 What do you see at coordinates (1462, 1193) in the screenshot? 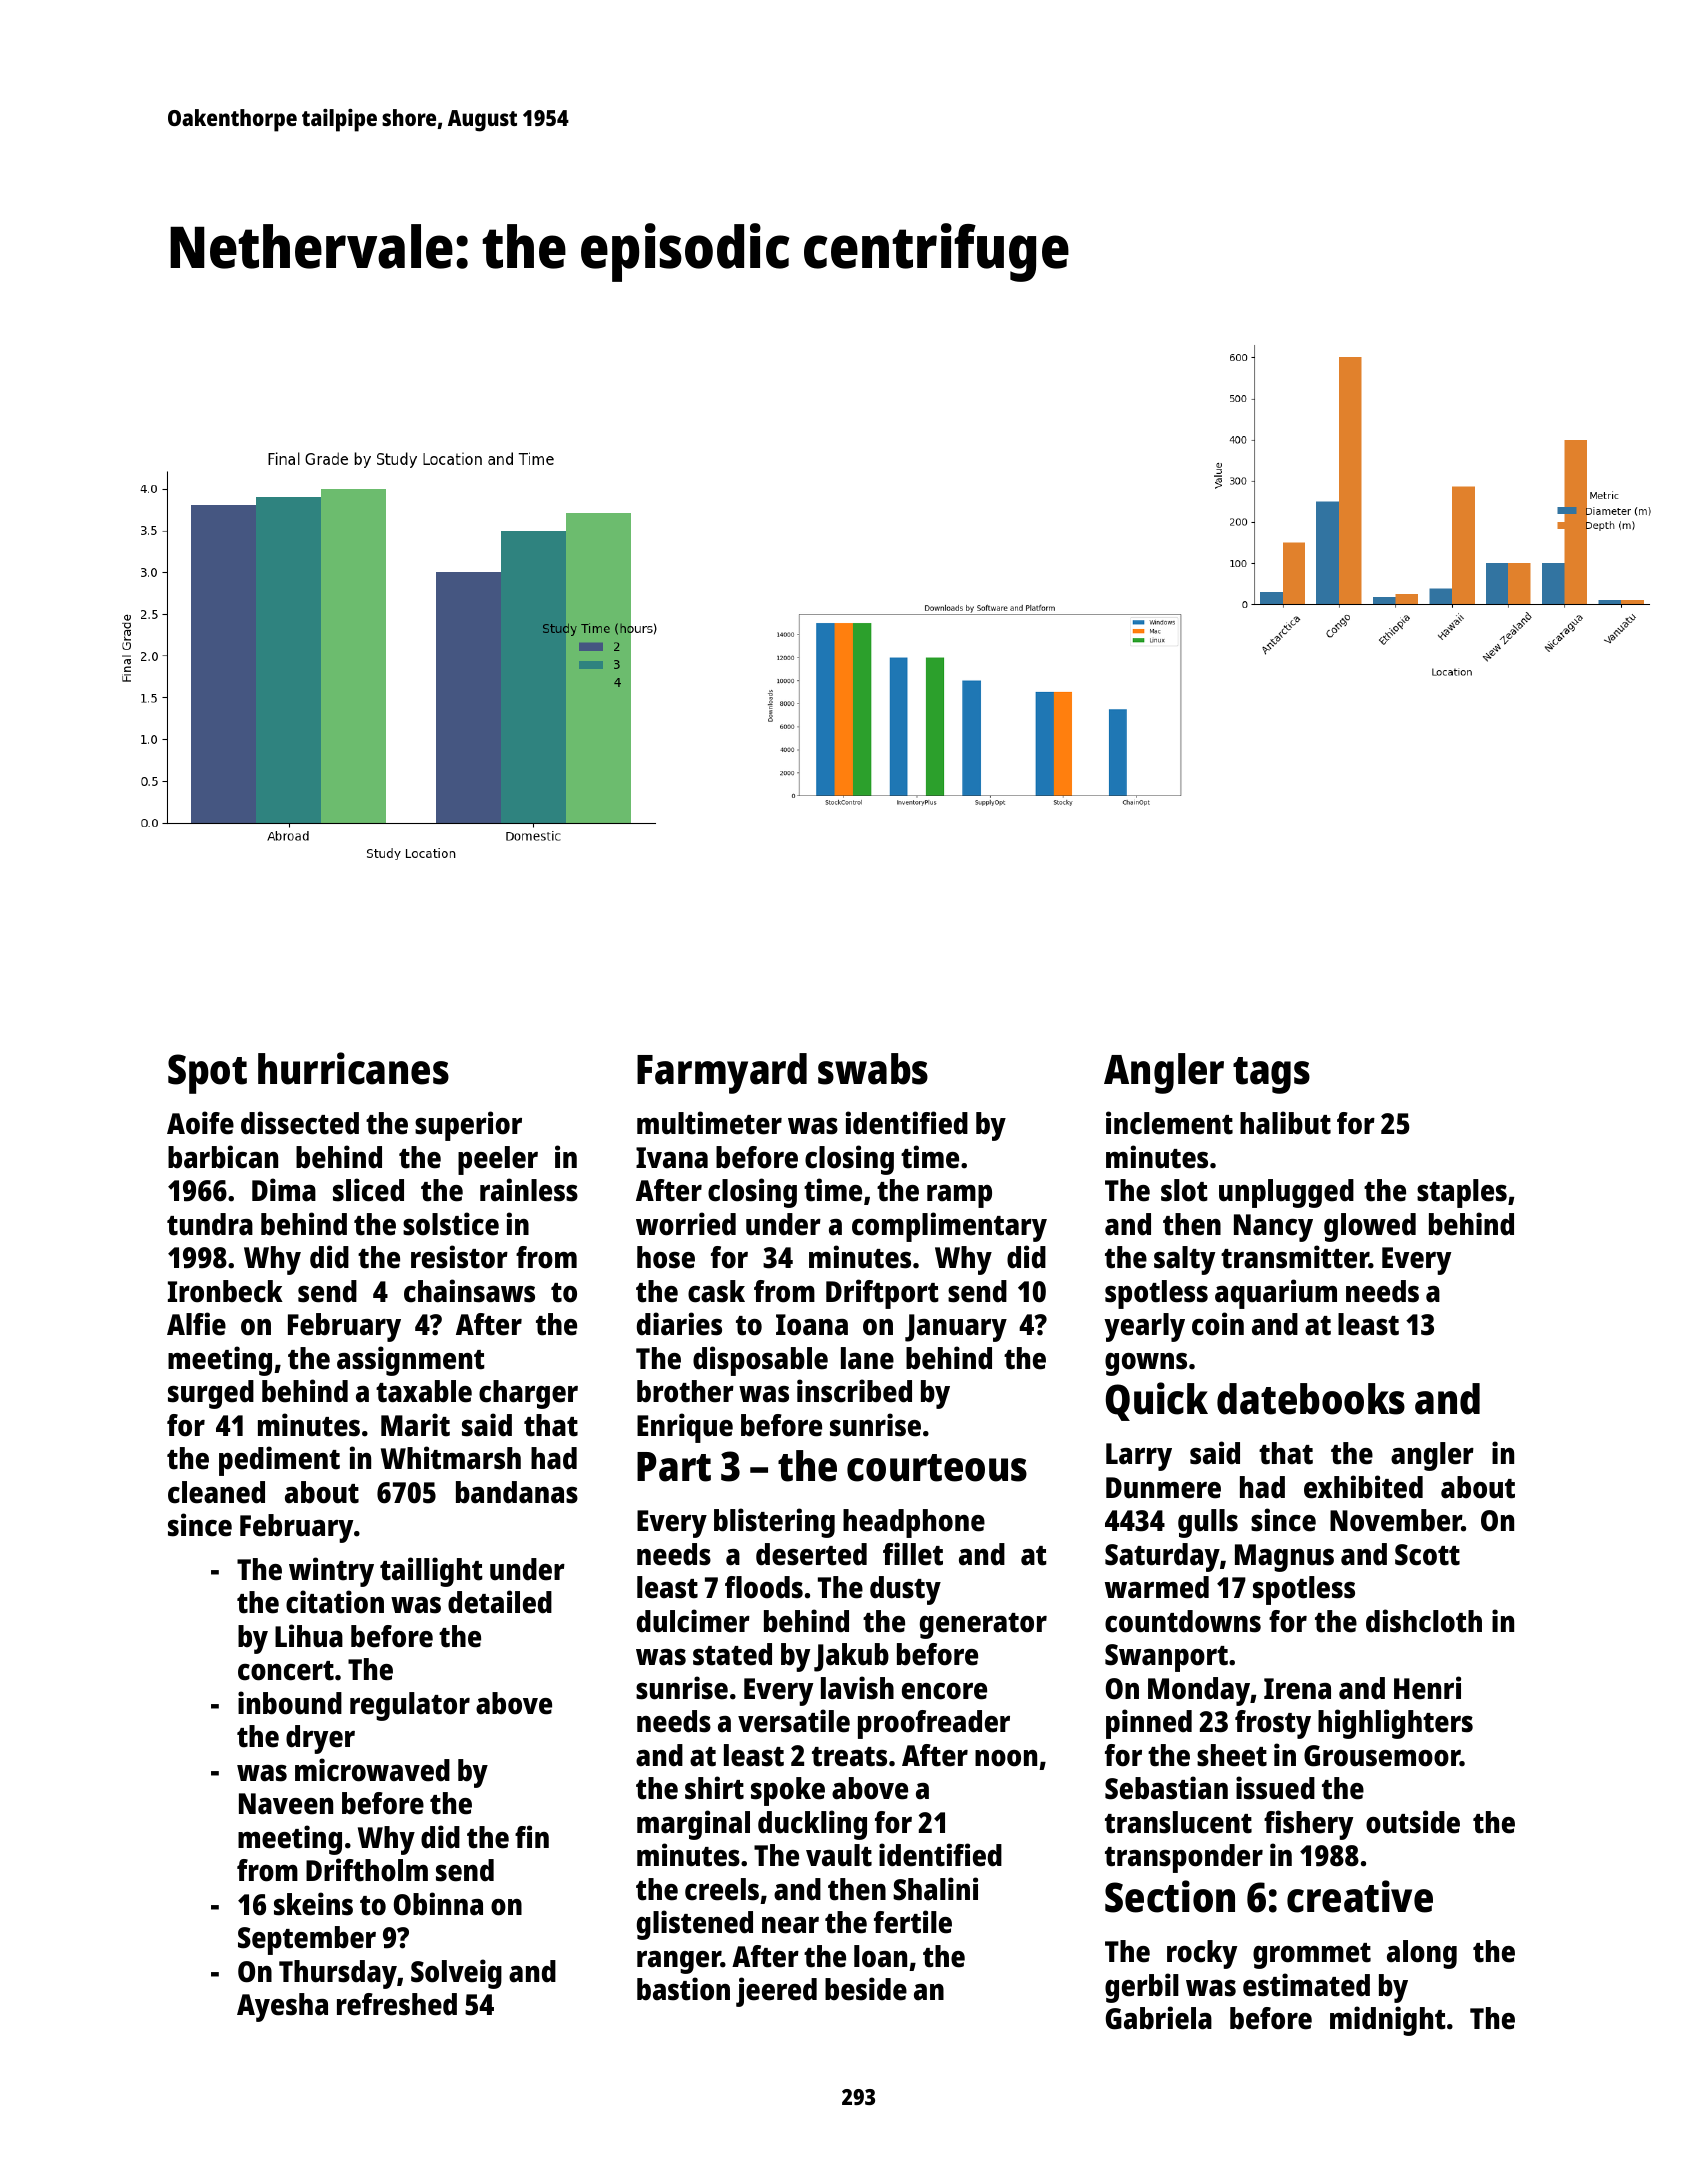
I see `staples` at bounding box center [1462, 1193].
